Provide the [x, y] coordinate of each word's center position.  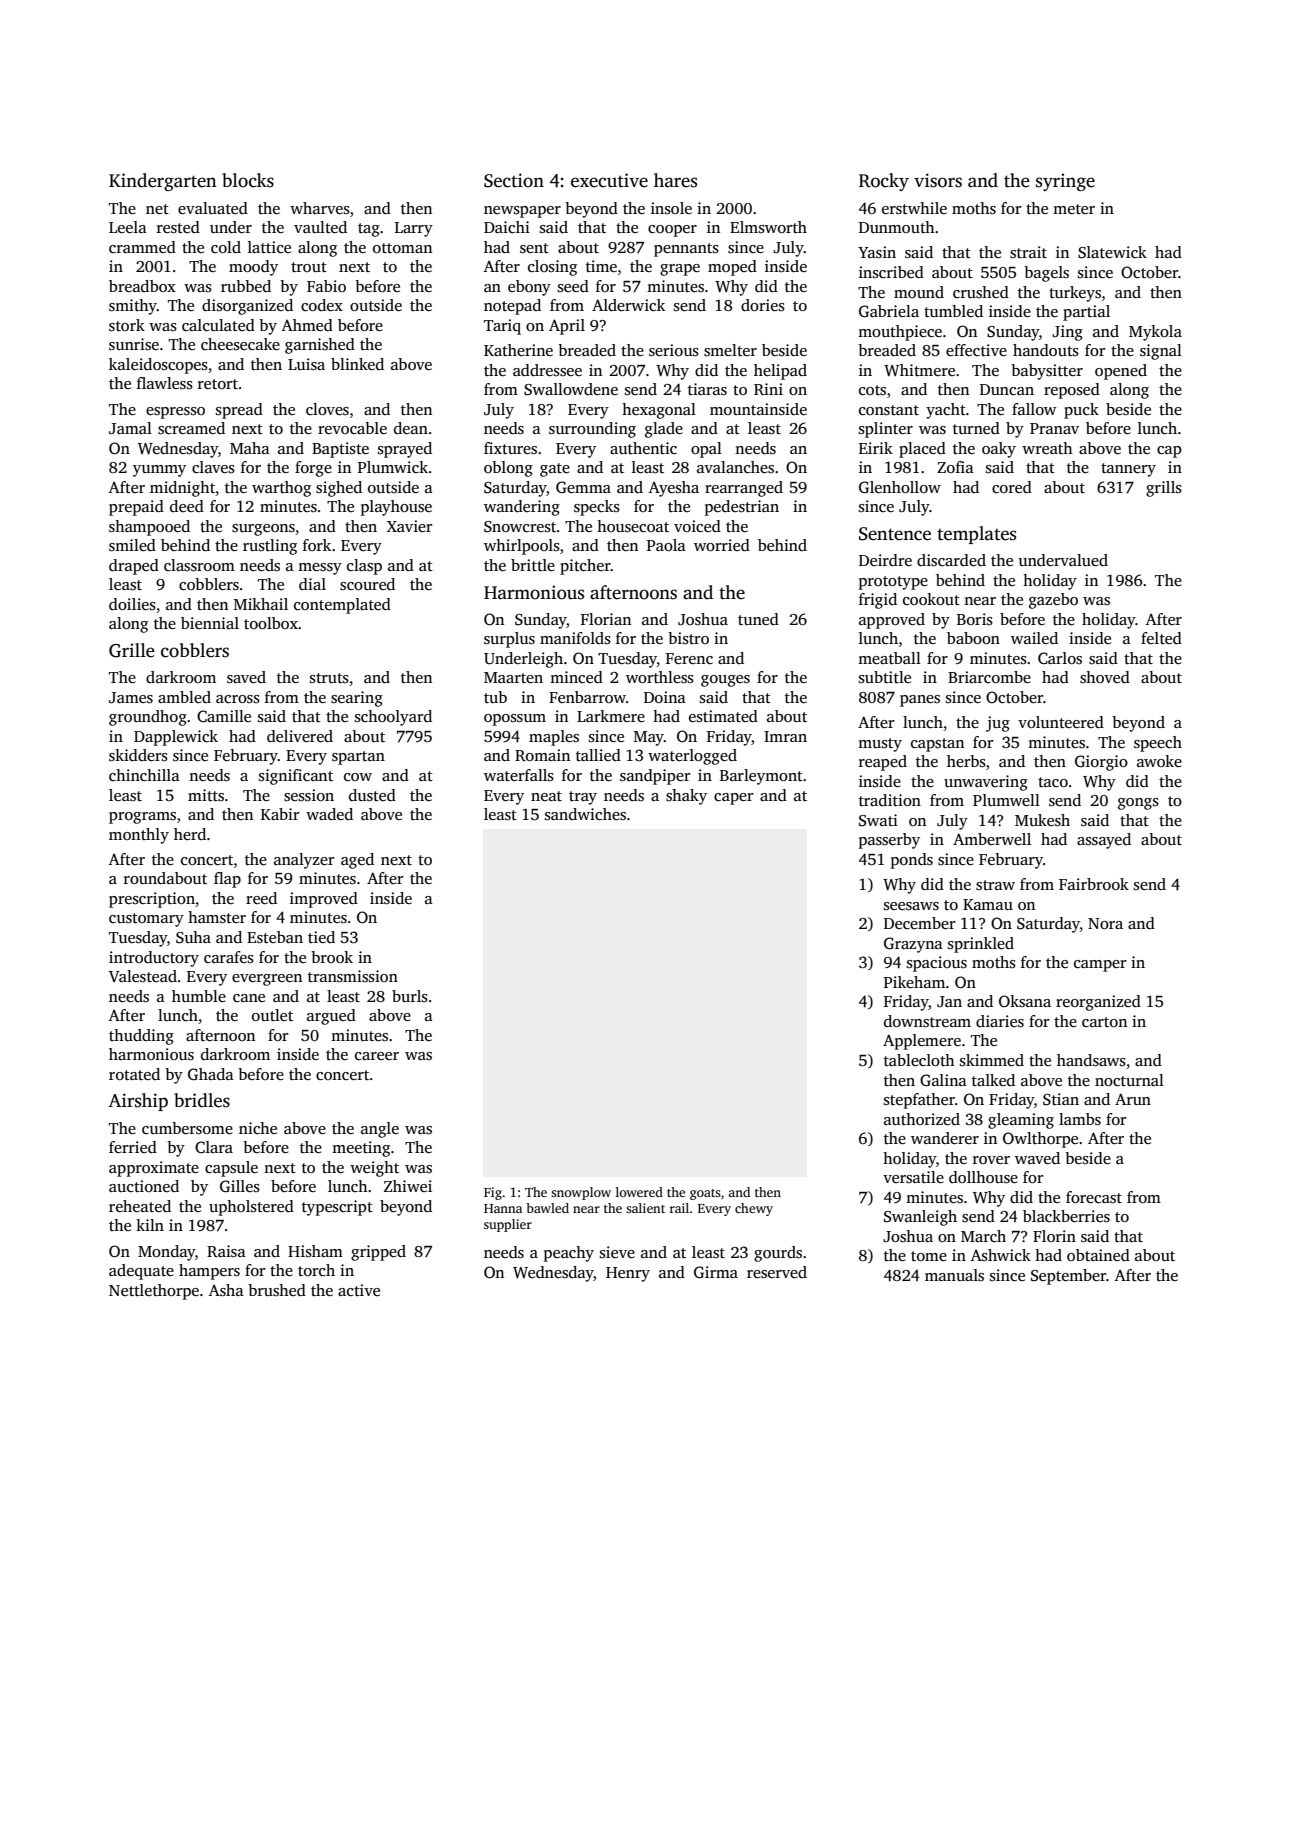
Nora [1105, 923]
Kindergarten [163, 182]
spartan [358, 758]
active [359, 1290]
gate [555, 470]
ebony [529, 288]
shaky [686, 797]
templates [976, 535]
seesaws [911, 906]
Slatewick [1112, 252]
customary [146, 920]
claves [213, 467]
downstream [927, 1021]
